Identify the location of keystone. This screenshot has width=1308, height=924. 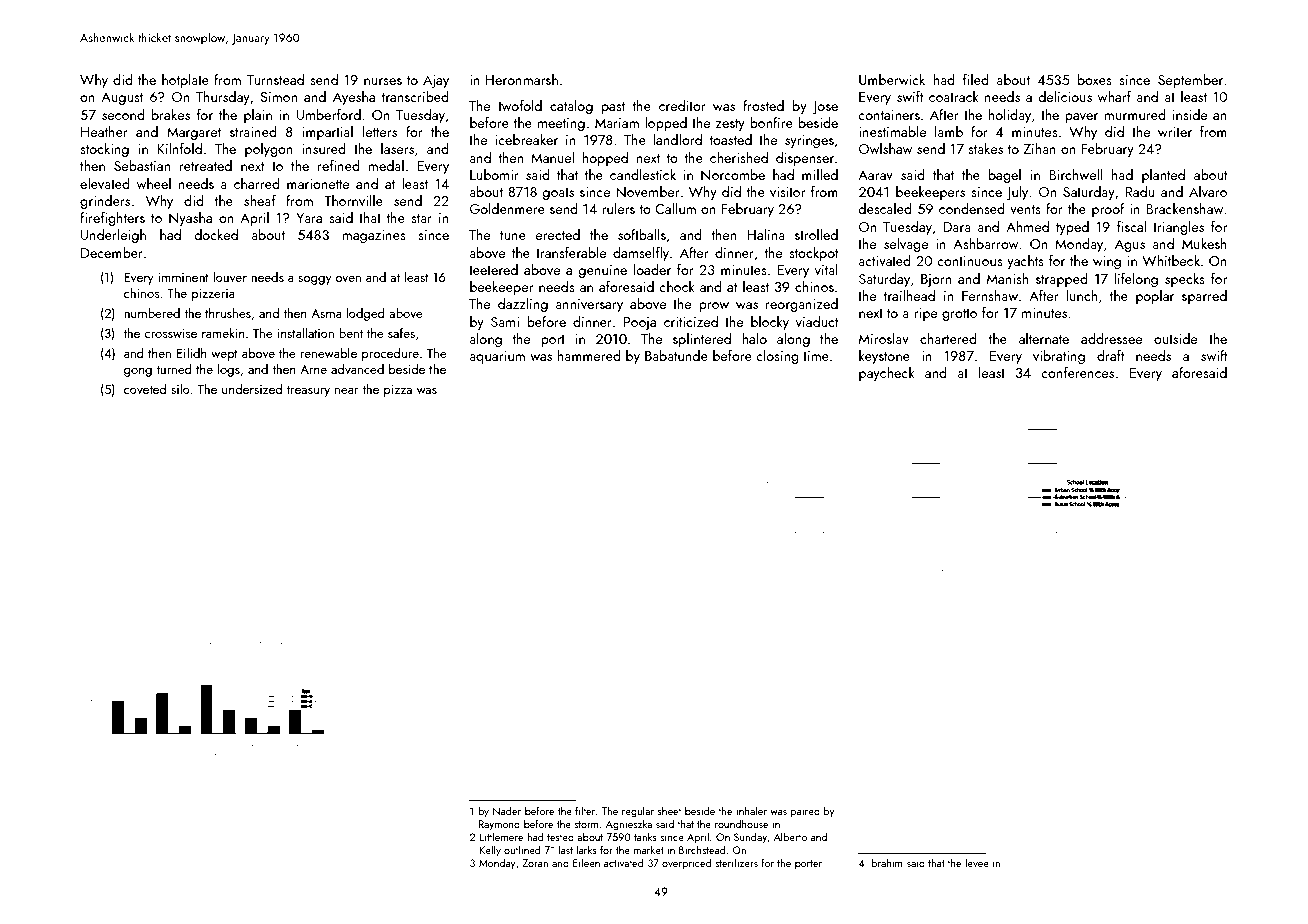
(884, 357).
